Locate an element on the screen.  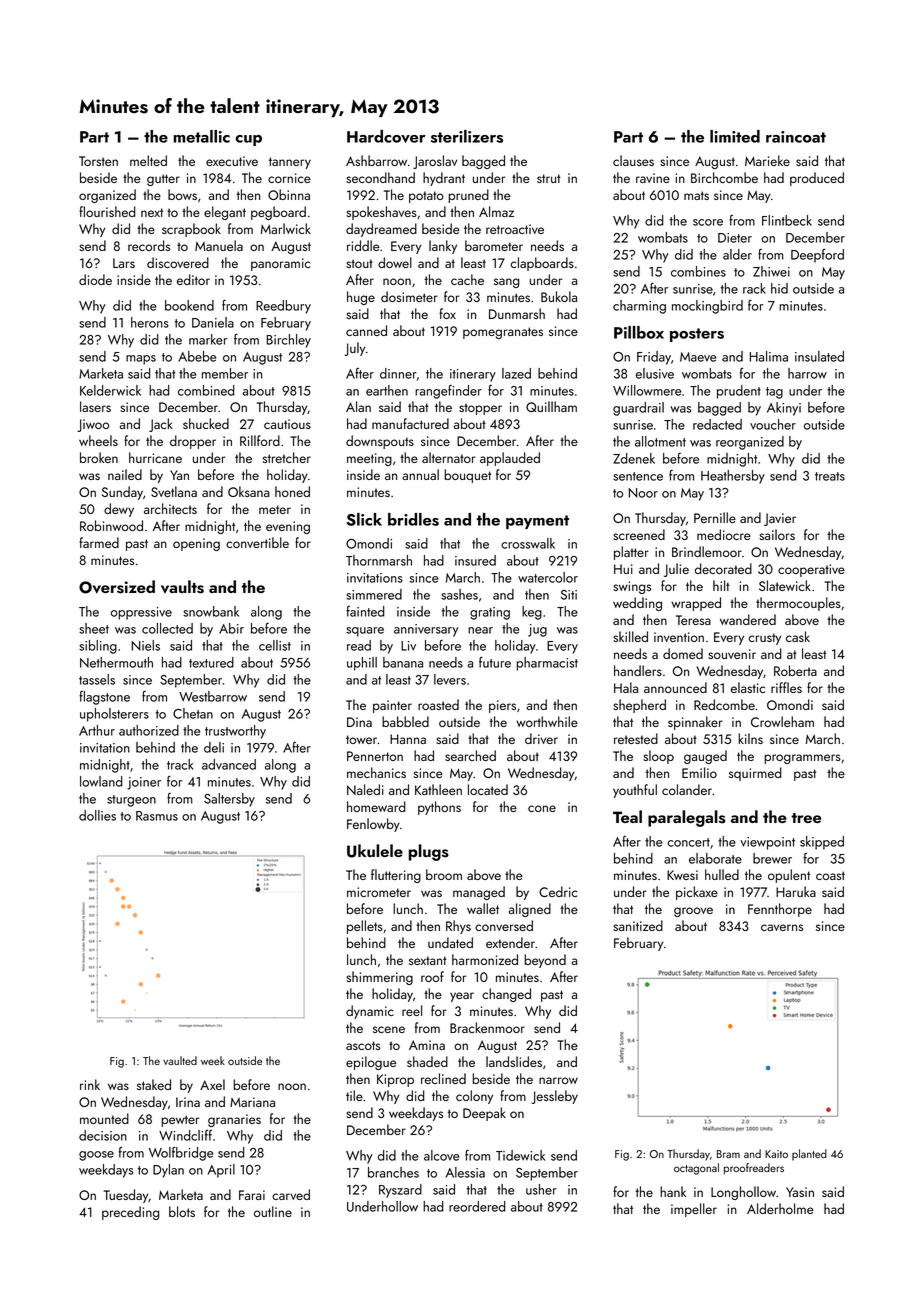
dewy is located at coordinates (119, 510).
